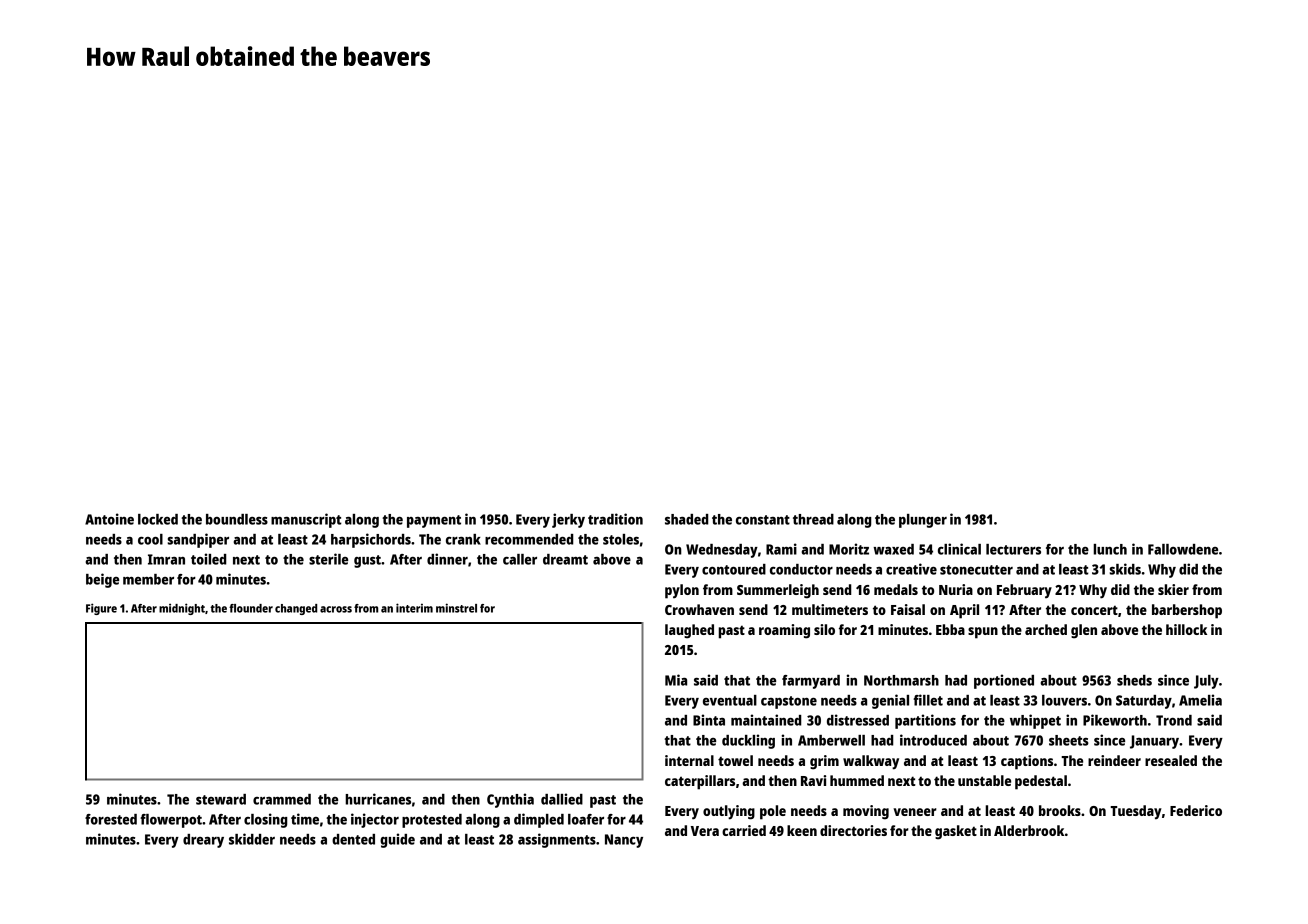  I want to click on member, so click(148, 579).
